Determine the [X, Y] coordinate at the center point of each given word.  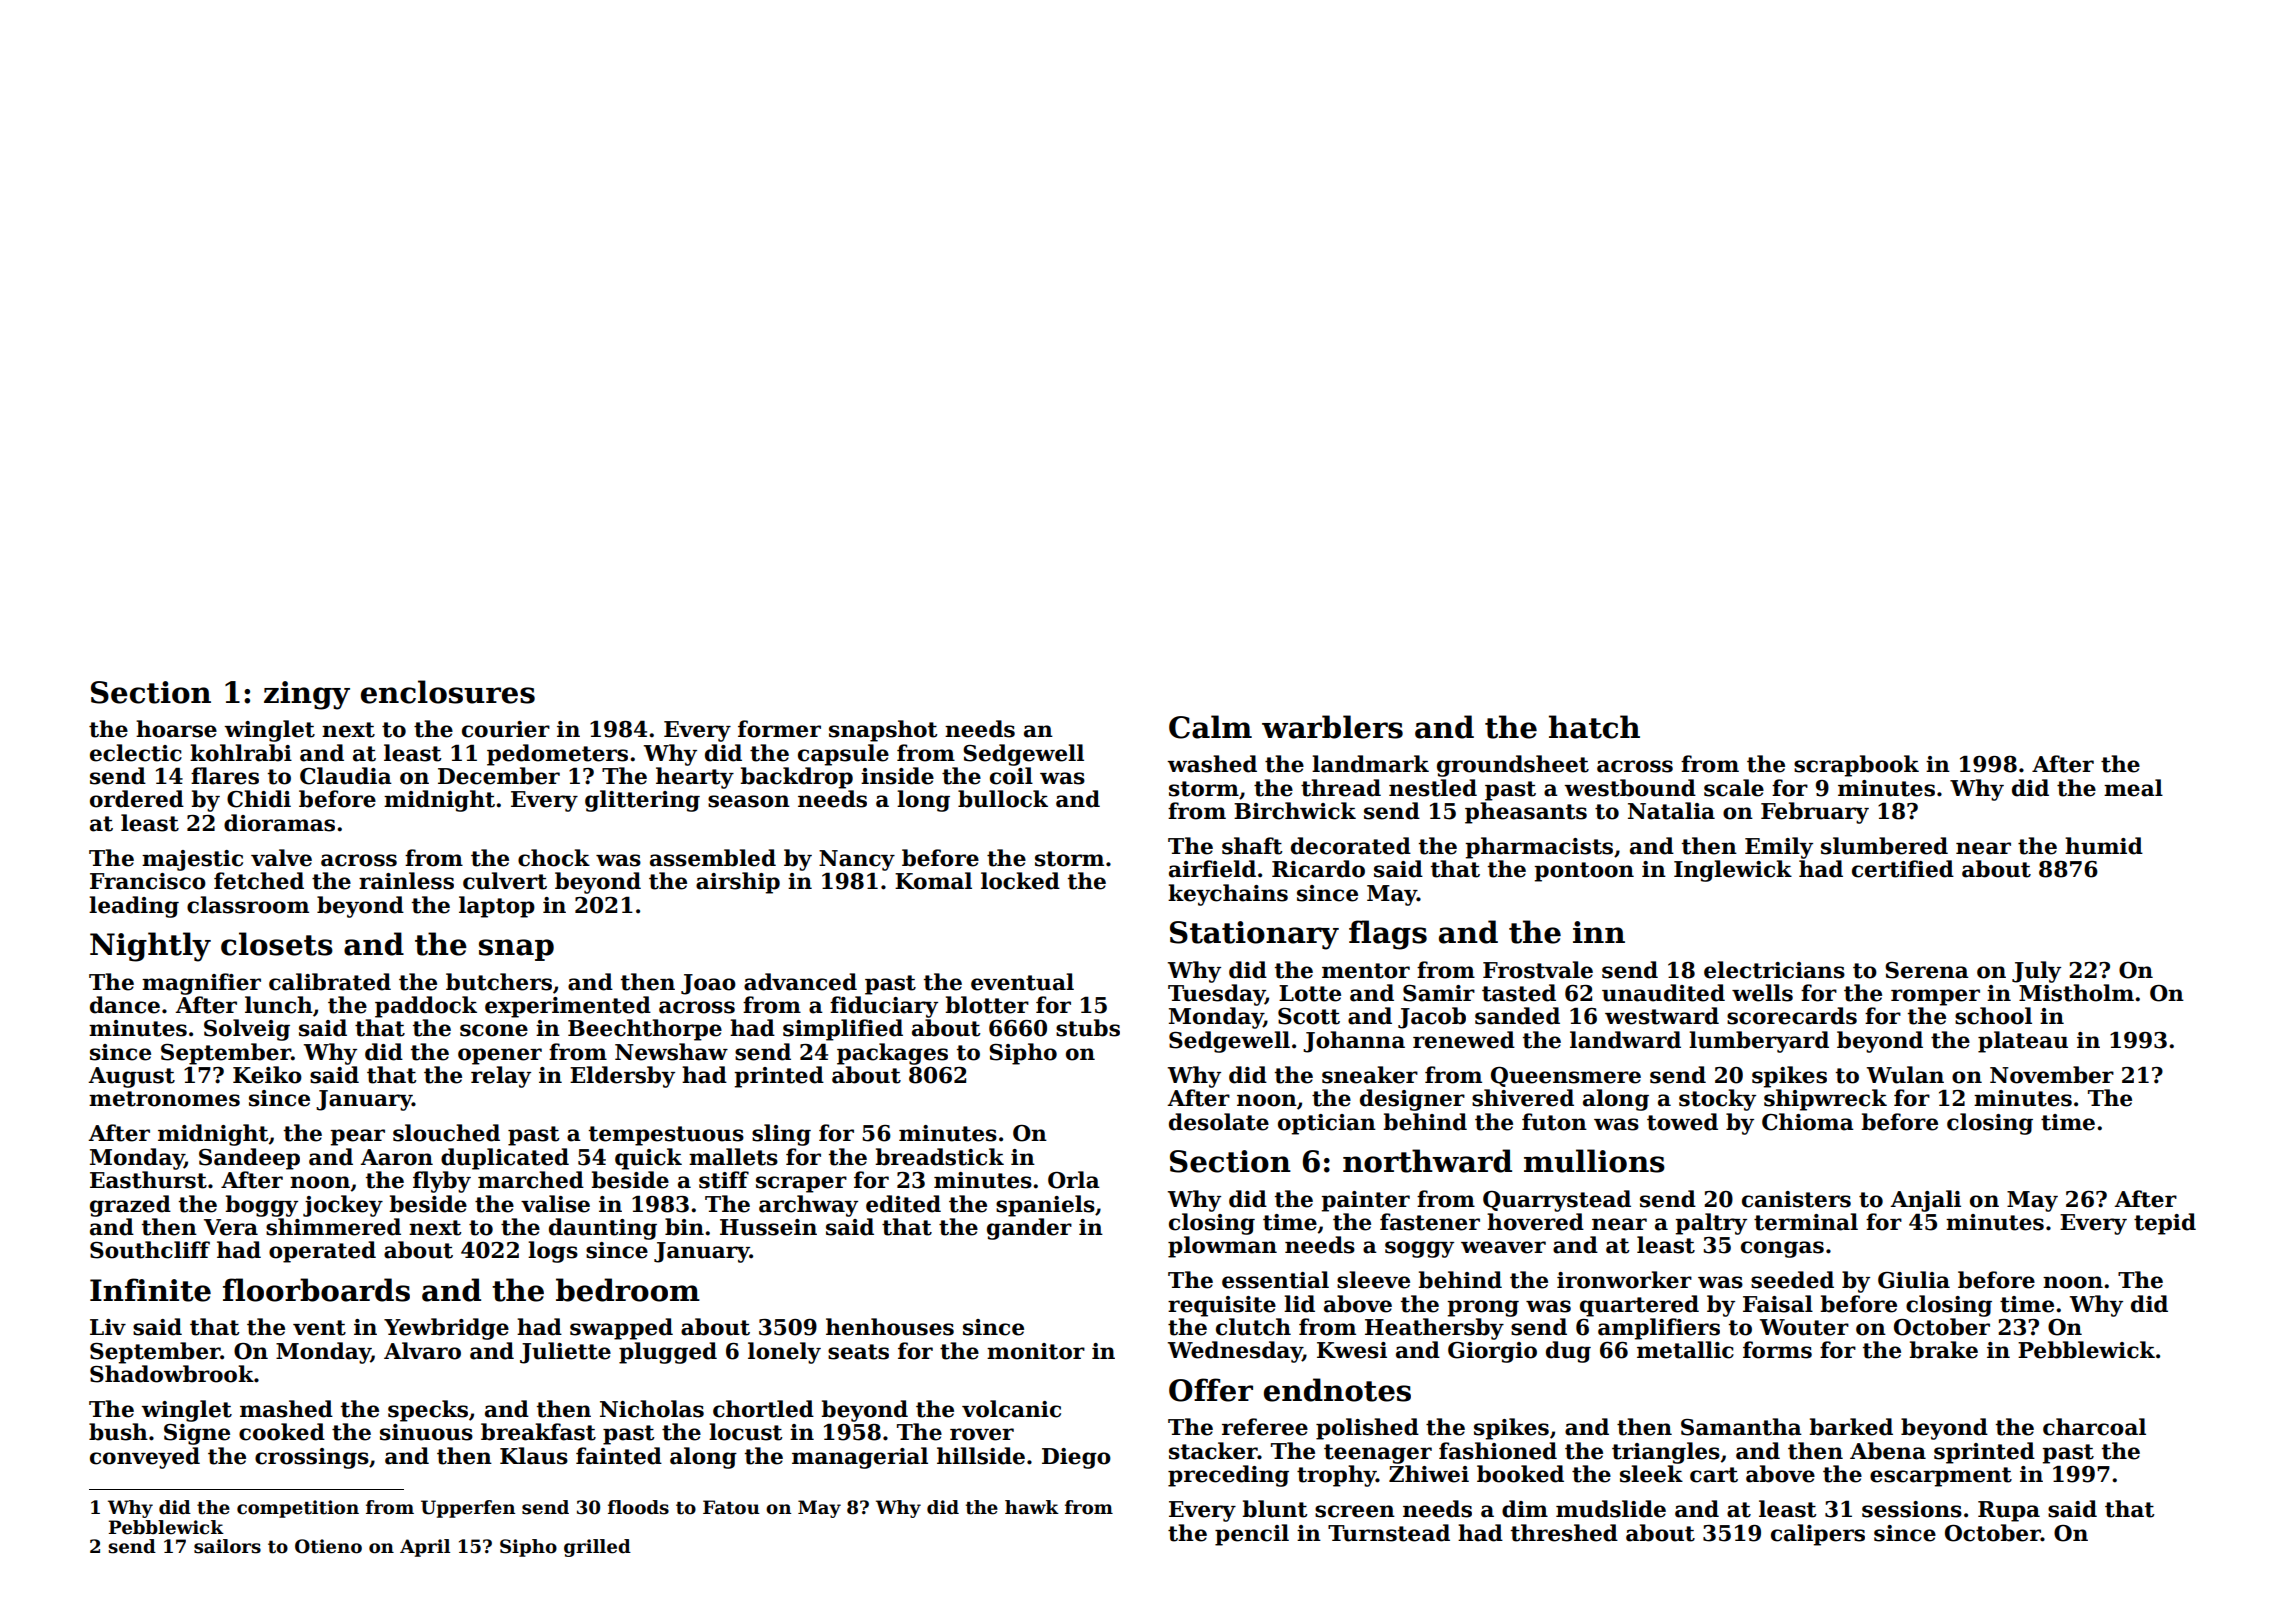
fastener [1430, 1222]
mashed [286, 1409]
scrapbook [1856, 766]
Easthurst [148, 1180]
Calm [1210, 727]
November [2052, 1075]
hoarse [176, 729]
